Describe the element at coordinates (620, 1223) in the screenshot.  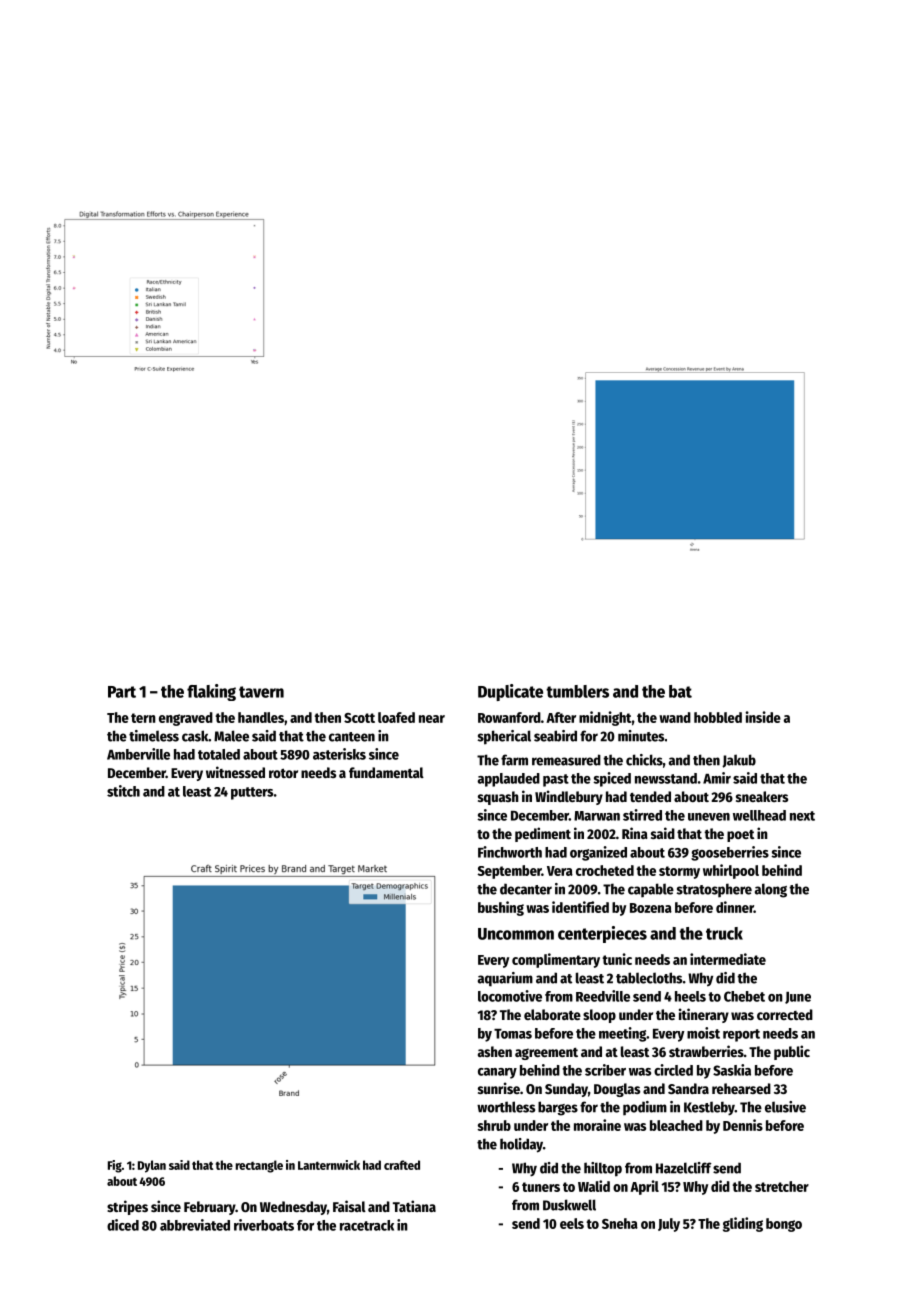
I see `Sneha` at that location.
